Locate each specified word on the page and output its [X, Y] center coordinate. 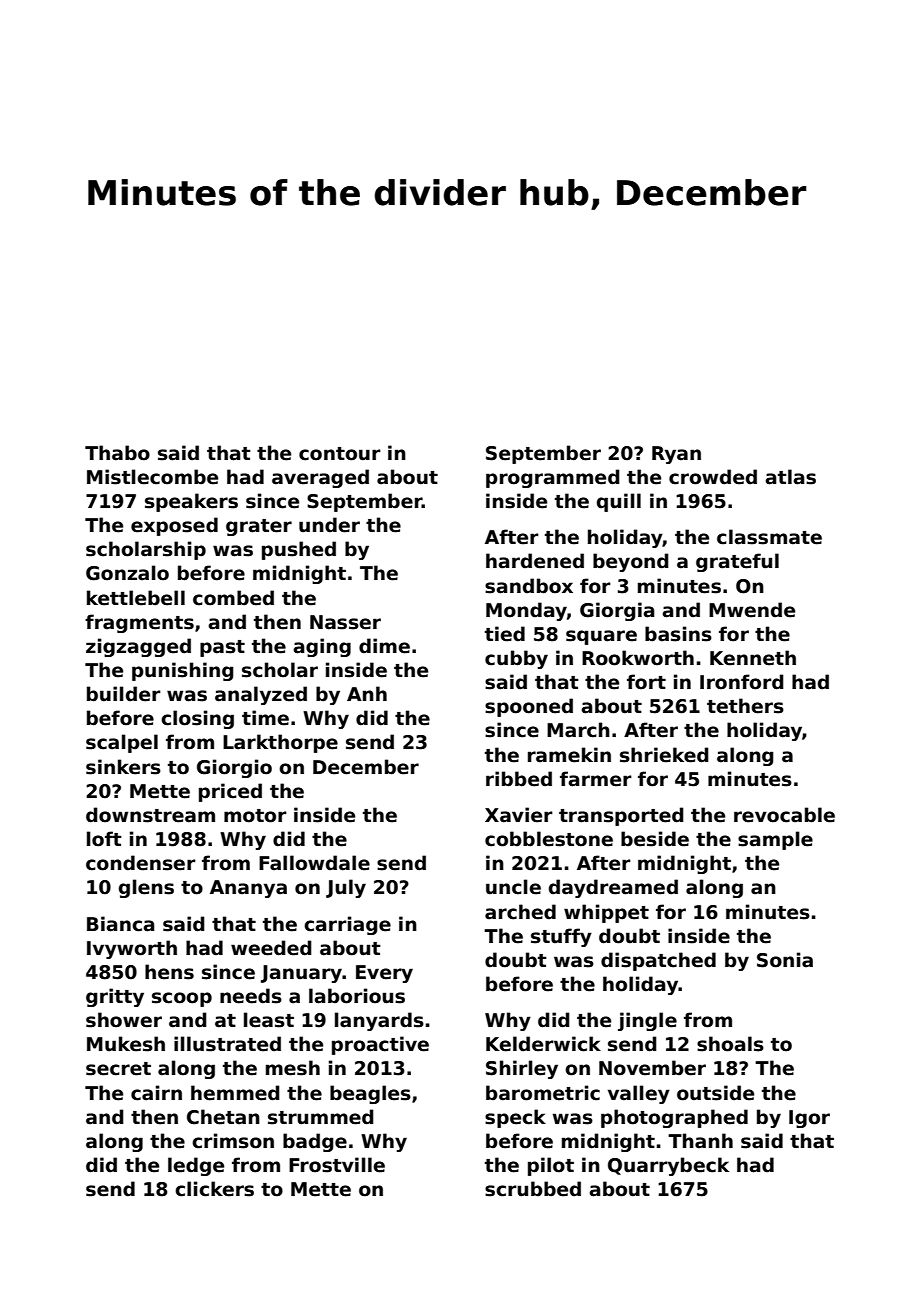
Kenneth [753, 658]
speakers [191, 502]
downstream [150, 815]
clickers [214, 1189]
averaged [320, 478]
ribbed [519, 779]
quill [619, 502]
